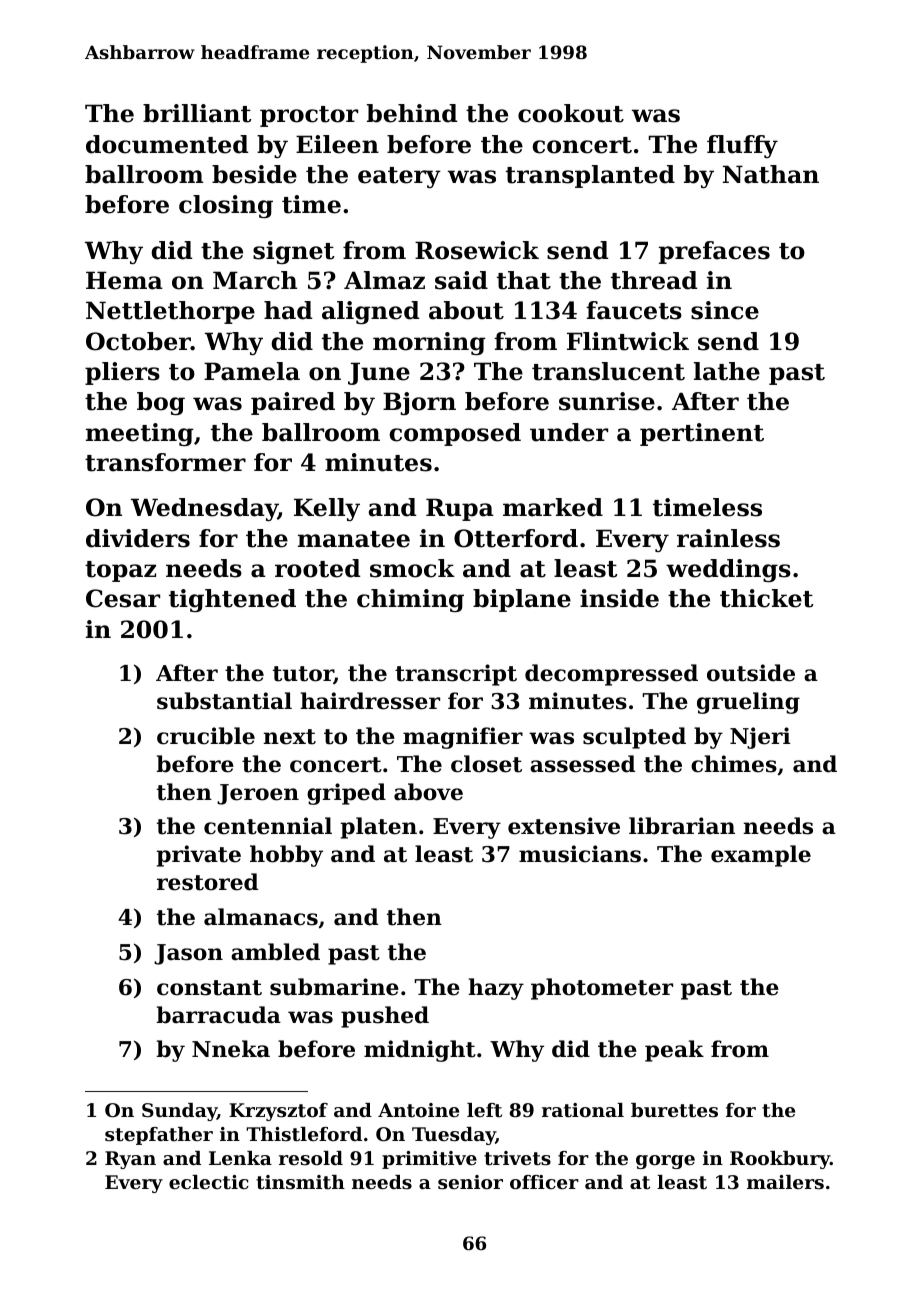 The width and height of the page is (924, 1311). I want to click on dividers, so click(138, 538).
